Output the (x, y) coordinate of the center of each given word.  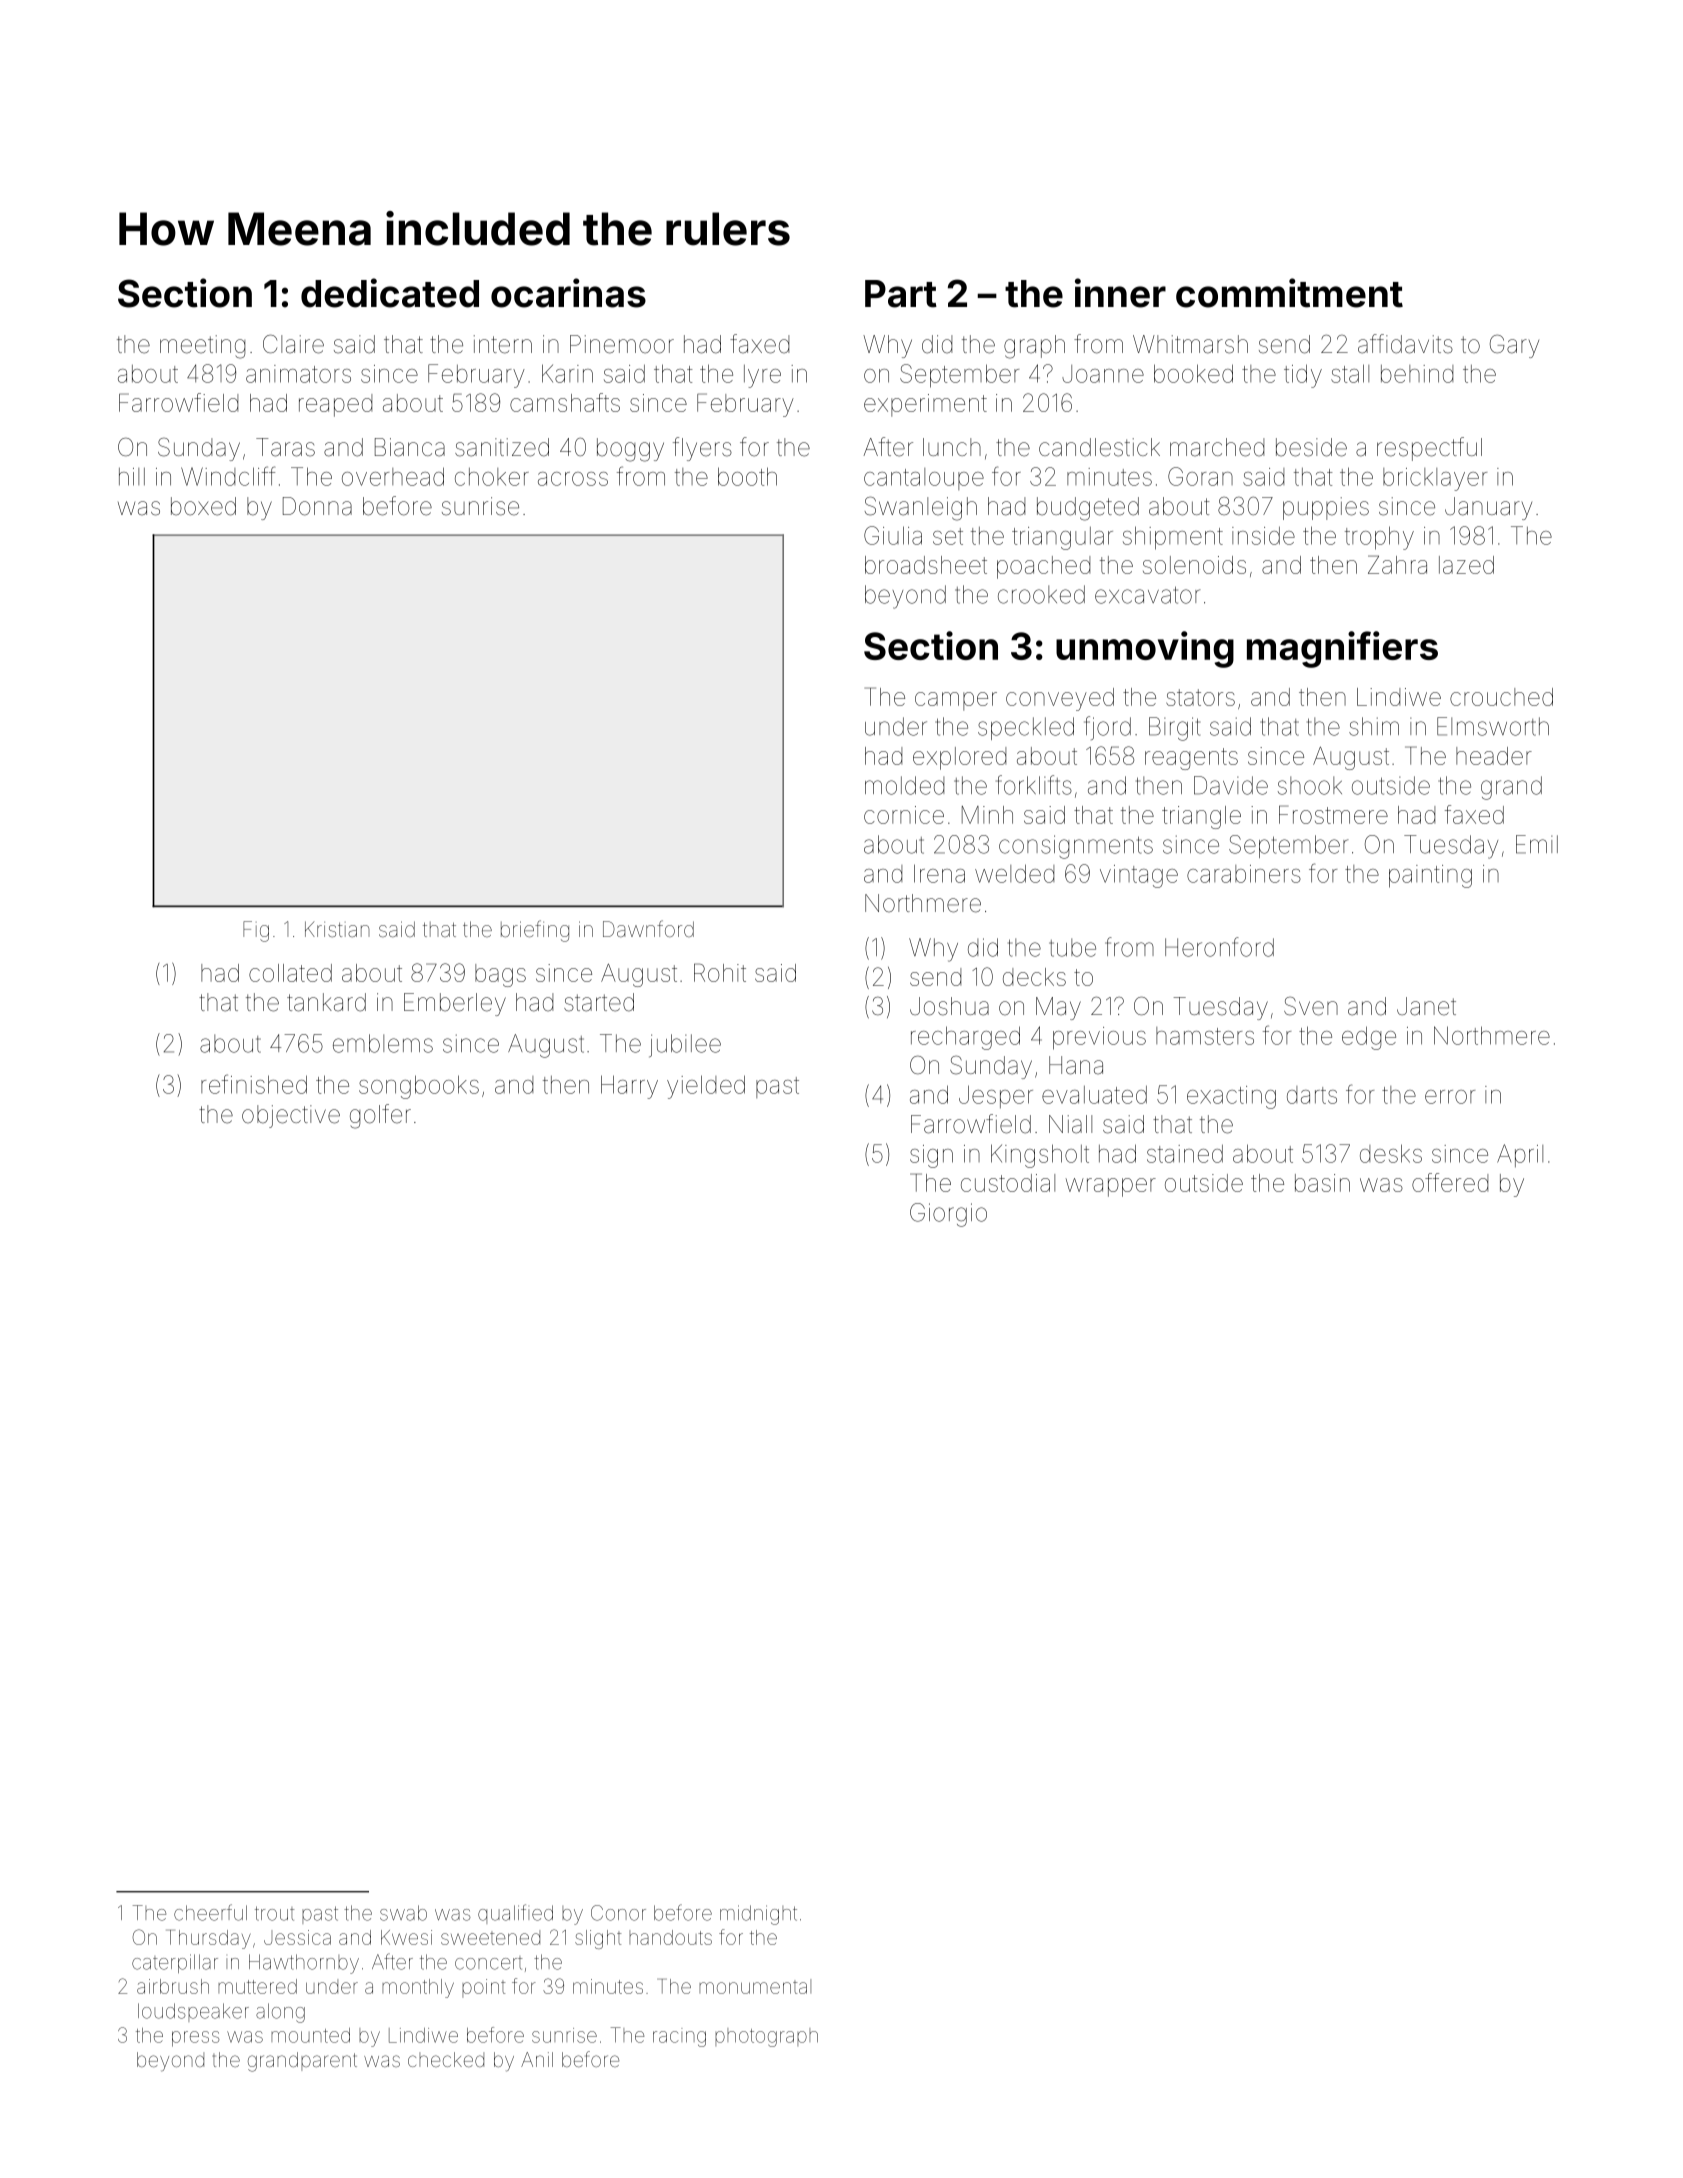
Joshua (949, 1006)
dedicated (390, 293)
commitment (1289, 293)
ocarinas (568, 293)
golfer (380, 1116)
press (196, 2039)
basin (1322, 1183)
